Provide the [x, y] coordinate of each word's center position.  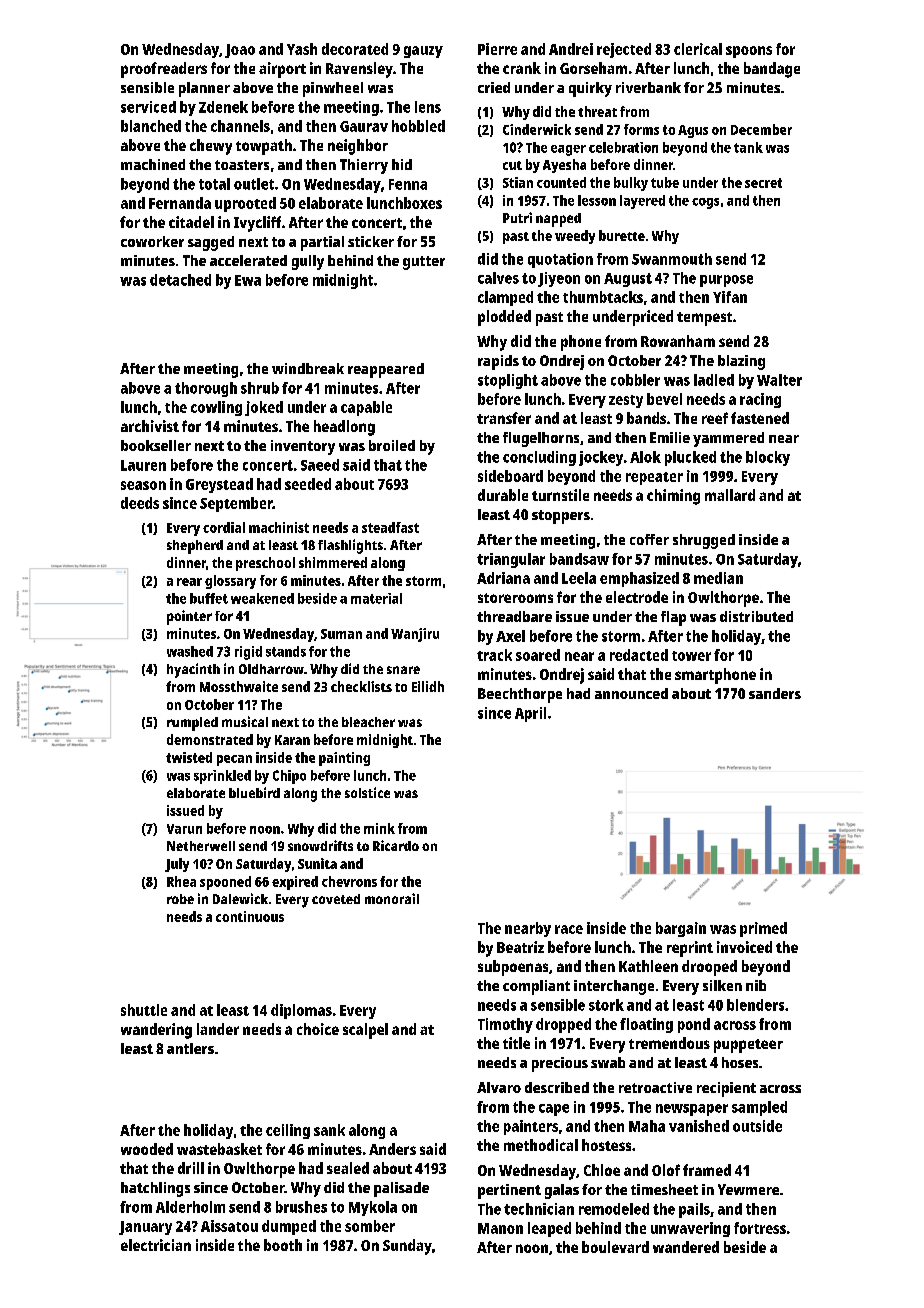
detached [180, 280]
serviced [148, 107]
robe [180, 899]
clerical [698, 49]
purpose [726, 281]
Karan [292, 740]
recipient [726, 1089]
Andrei [571, 49]
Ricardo [396, 845]
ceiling [288, 1131]
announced [631, 693]
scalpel [365, 1031]
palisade [401, 1189]
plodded [504, 318]
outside [757, 1126]
